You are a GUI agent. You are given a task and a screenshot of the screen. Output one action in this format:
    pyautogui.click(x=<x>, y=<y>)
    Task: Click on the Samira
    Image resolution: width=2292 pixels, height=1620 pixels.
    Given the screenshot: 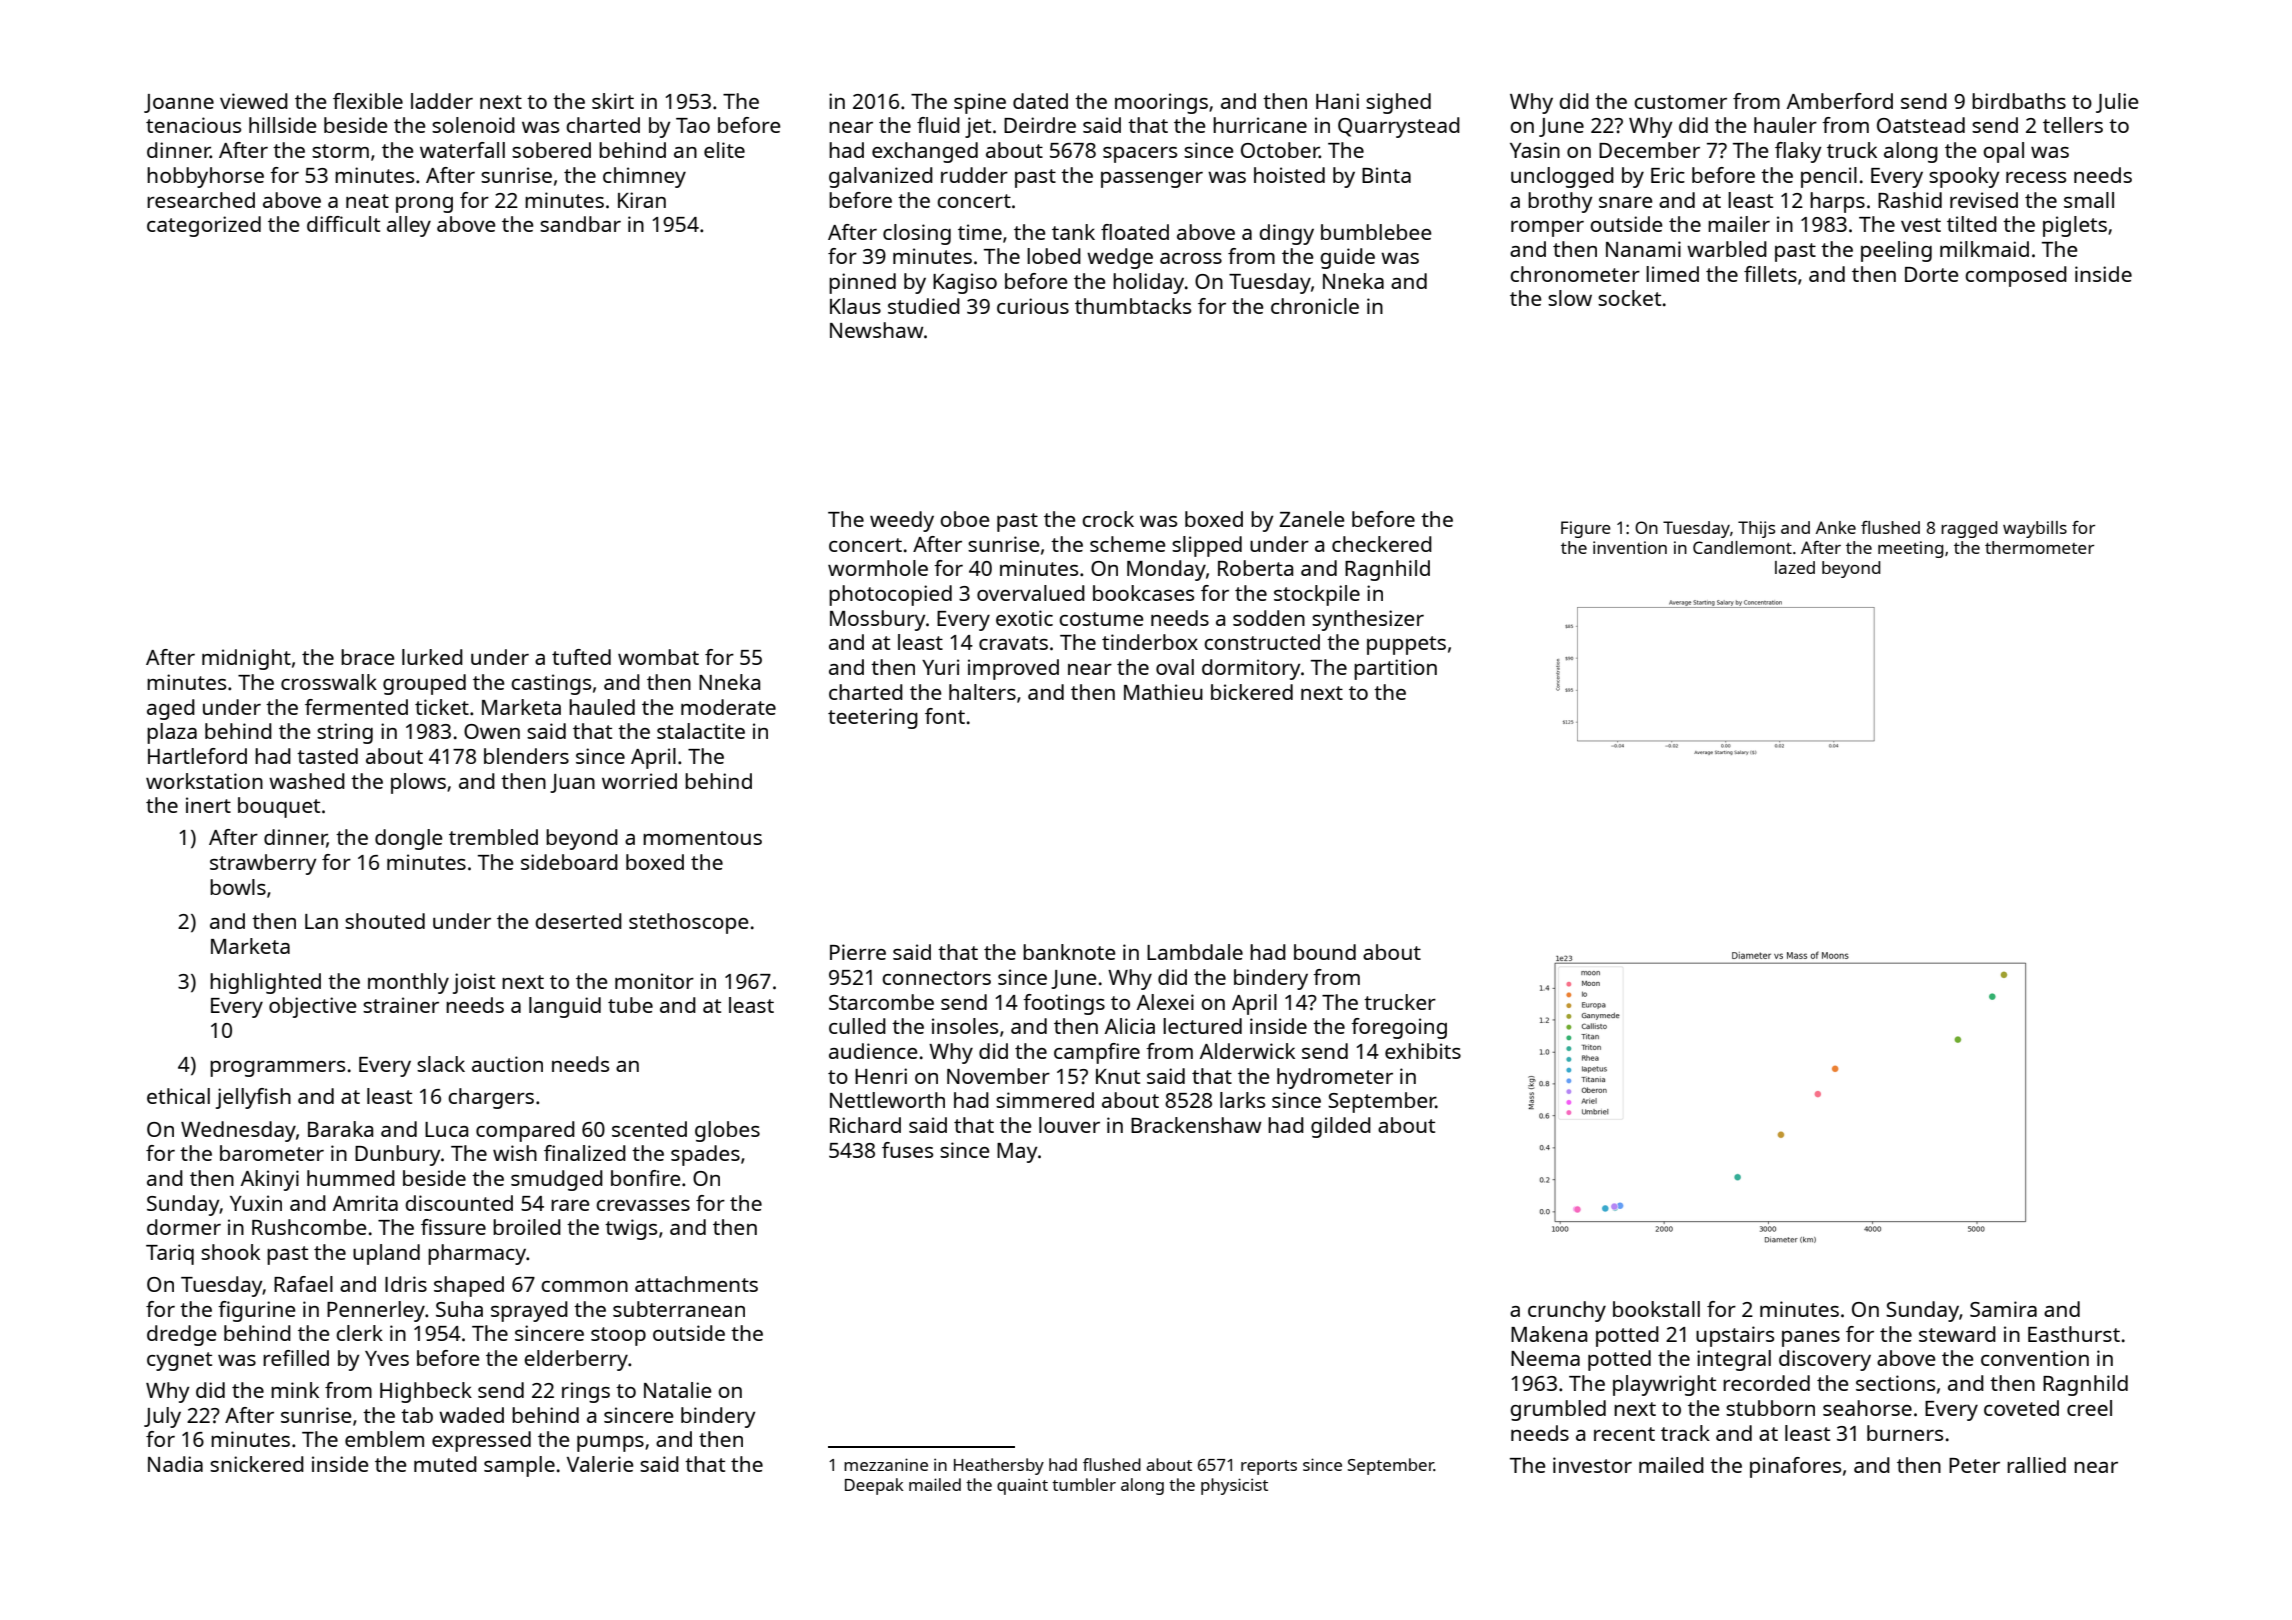 What is the action you would take?
    pyautogui.click(x=2003, y=1309)
